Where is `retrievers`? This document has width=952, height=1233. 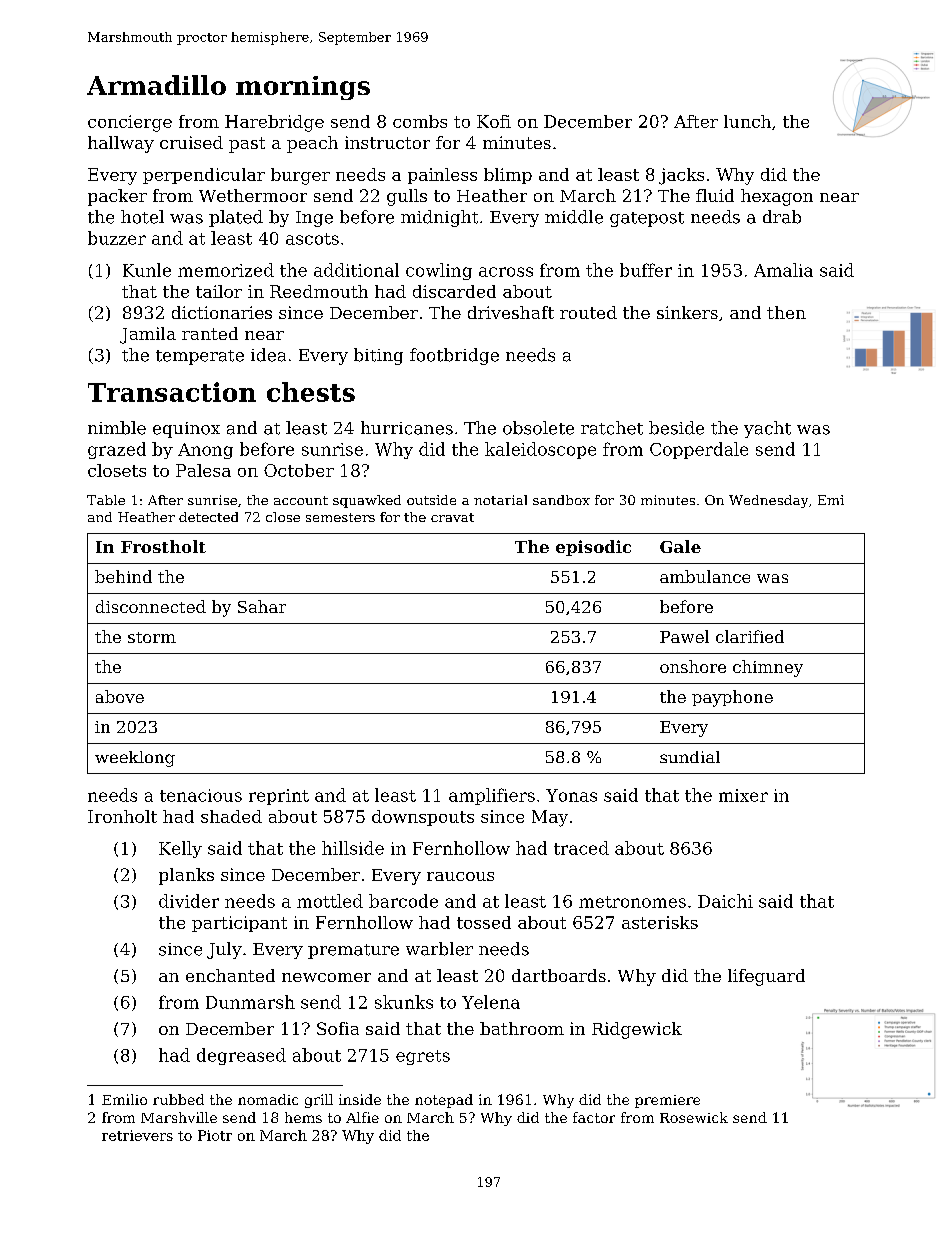 retrievers is located at coordinates (137, 1135).
